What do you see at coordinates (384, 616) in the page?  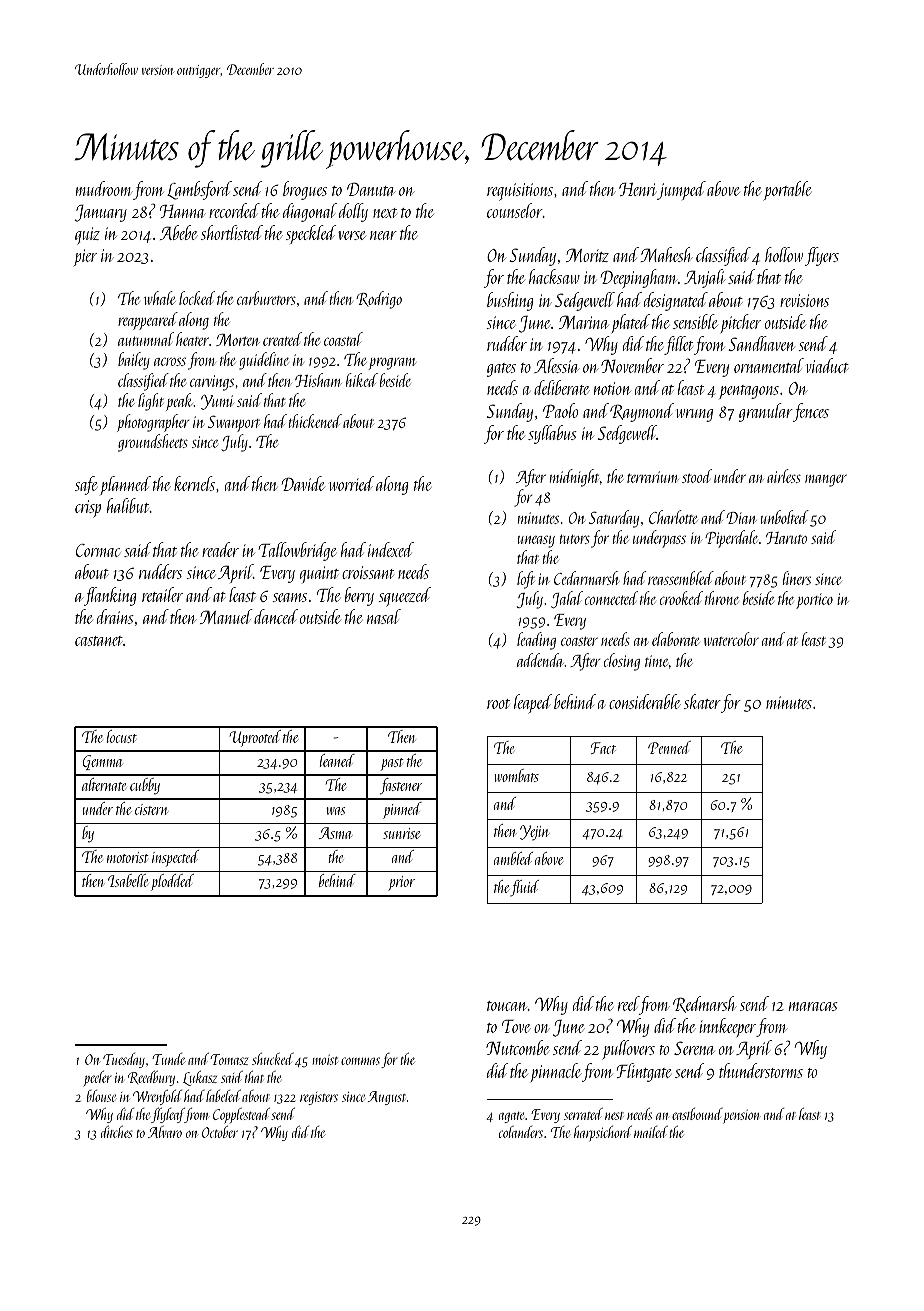 I see `nasal` at bounding box center [384, 616].
